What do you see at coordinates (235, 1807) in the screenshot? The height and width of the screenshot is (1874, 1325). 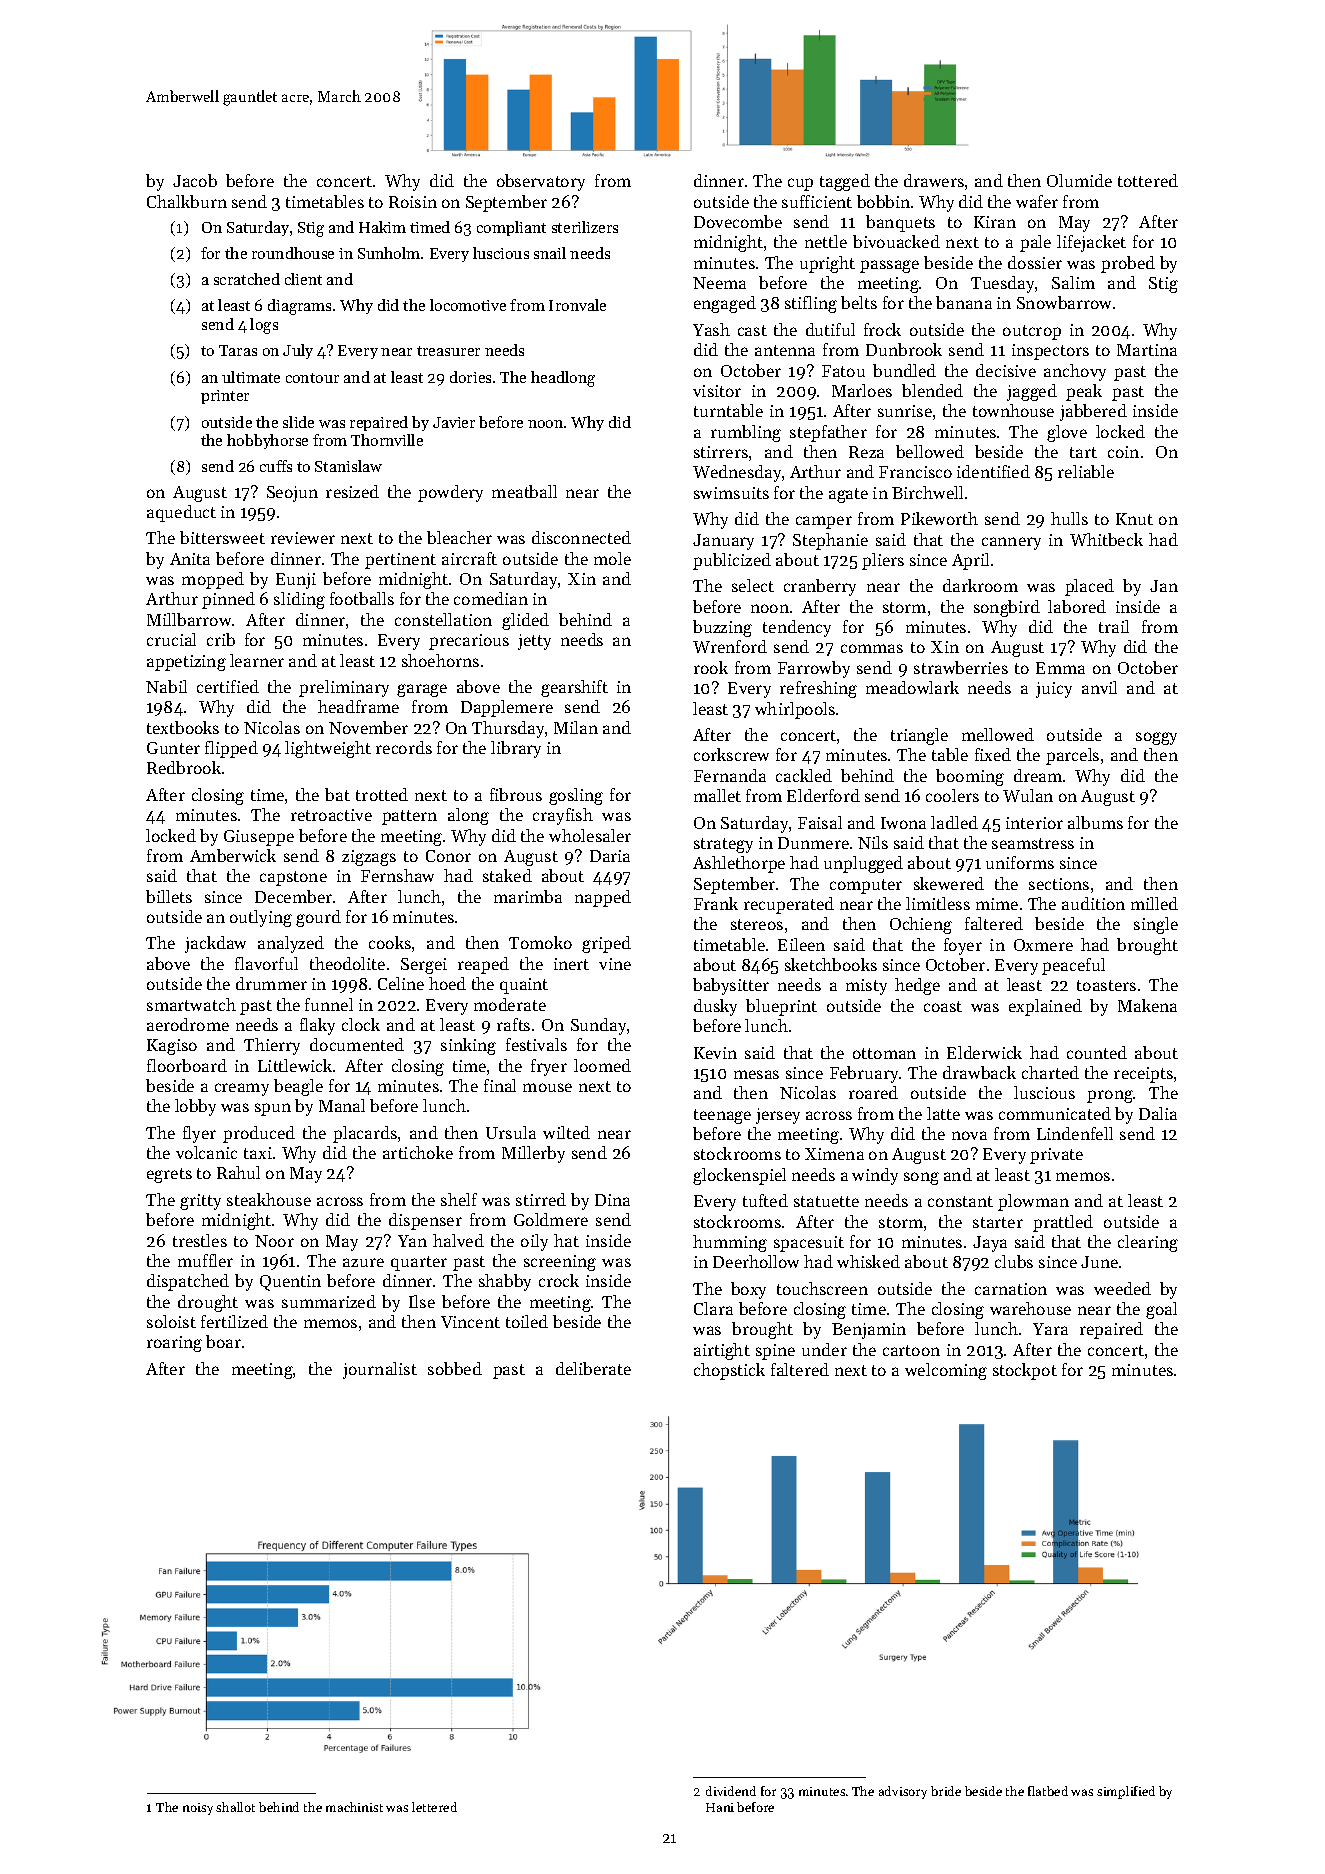 I see `shallot` at bounding box center [235, 1807].
